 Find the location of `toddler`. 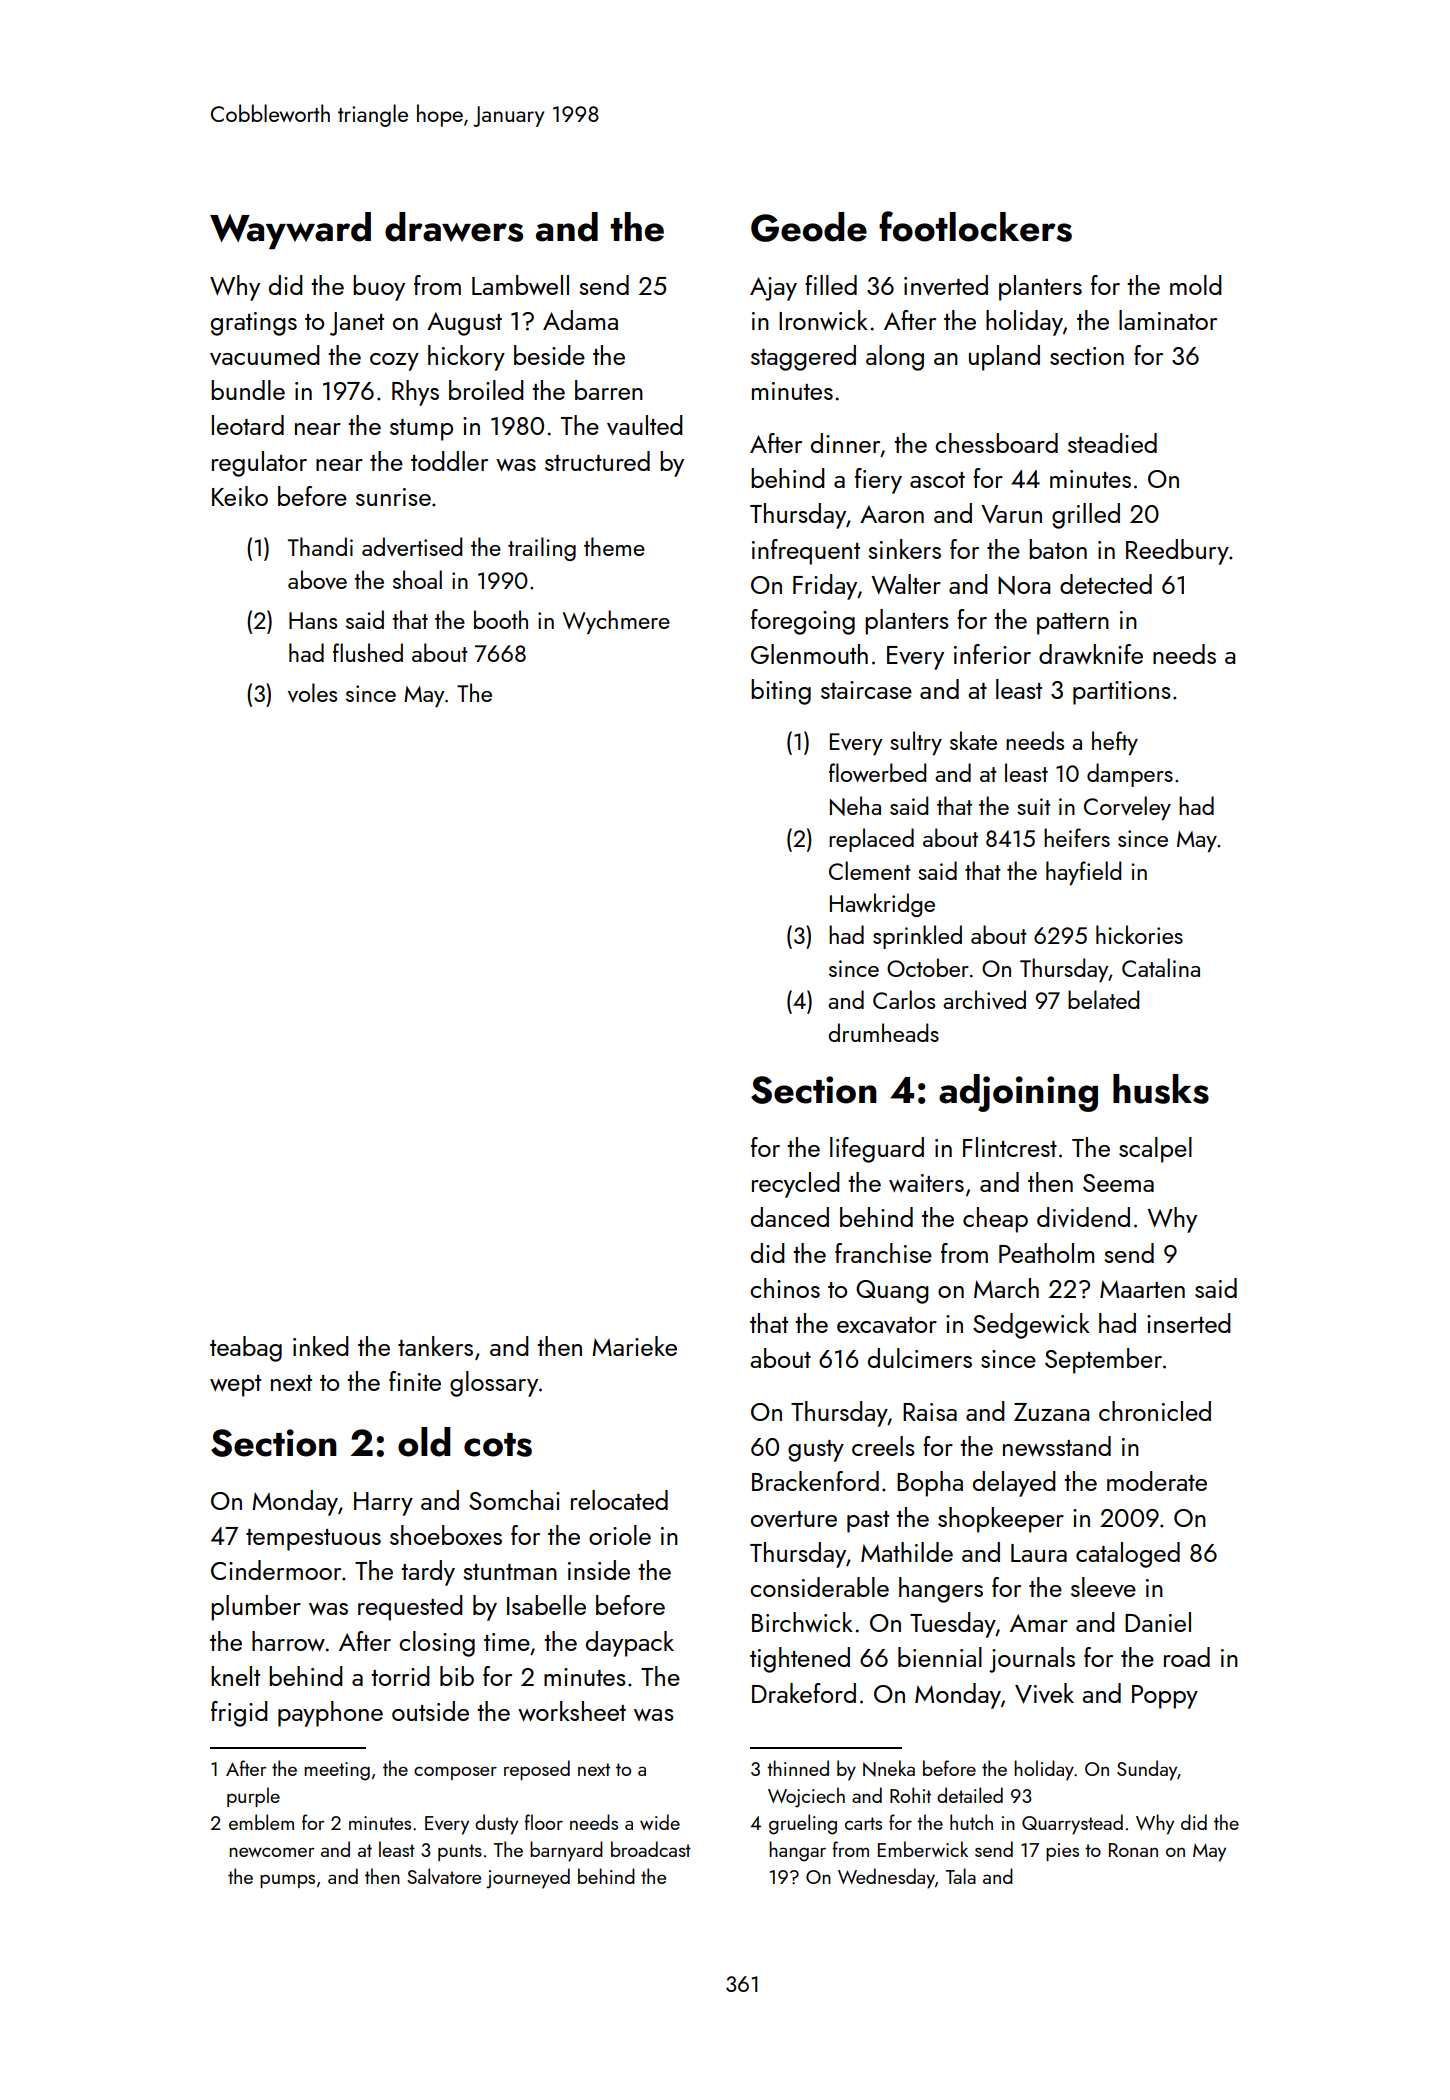

toddler is located at coordinates (449, 461).
